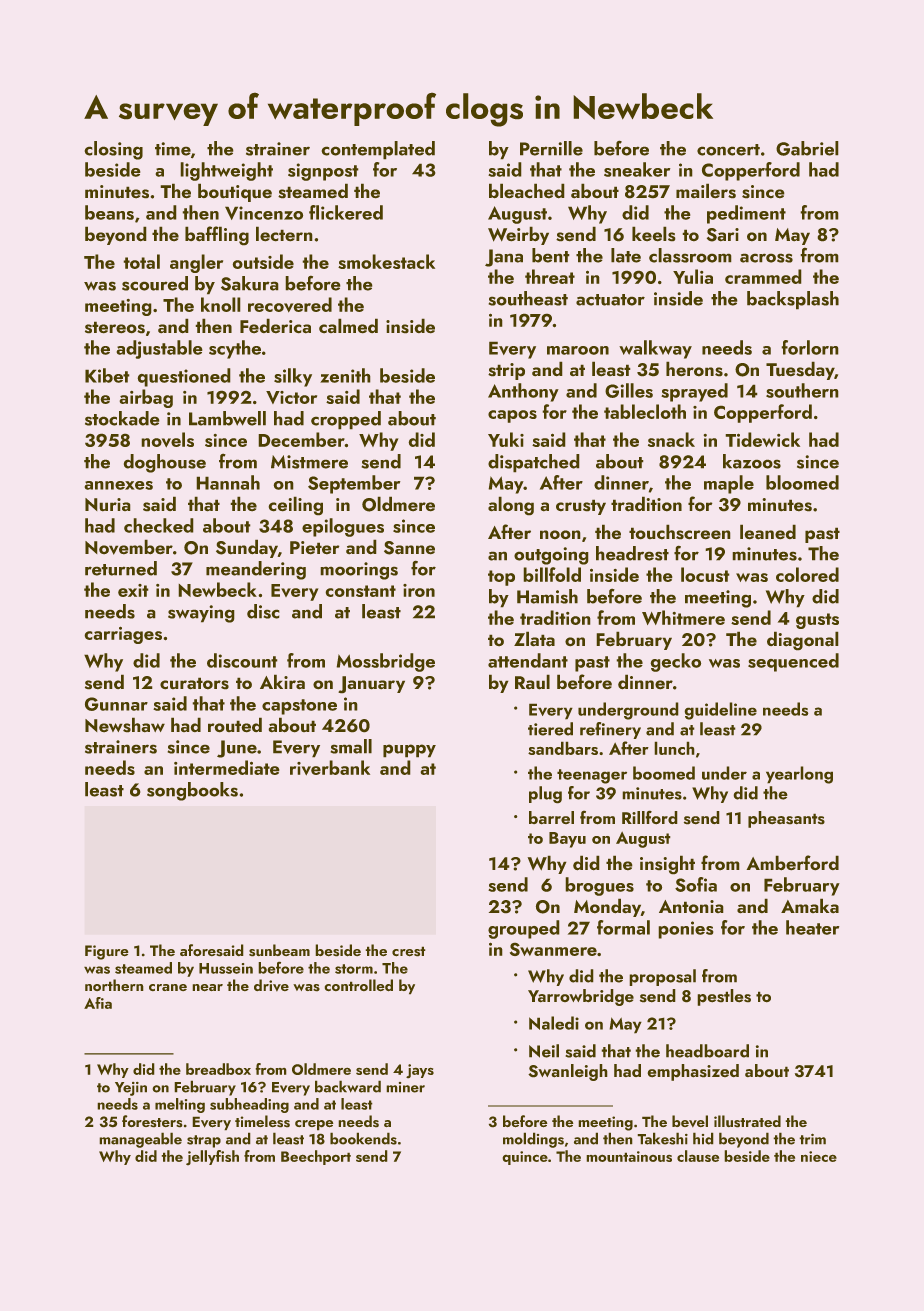  Describe the element at coordinates (133, 590) in the document. I see `exit` at that location.
